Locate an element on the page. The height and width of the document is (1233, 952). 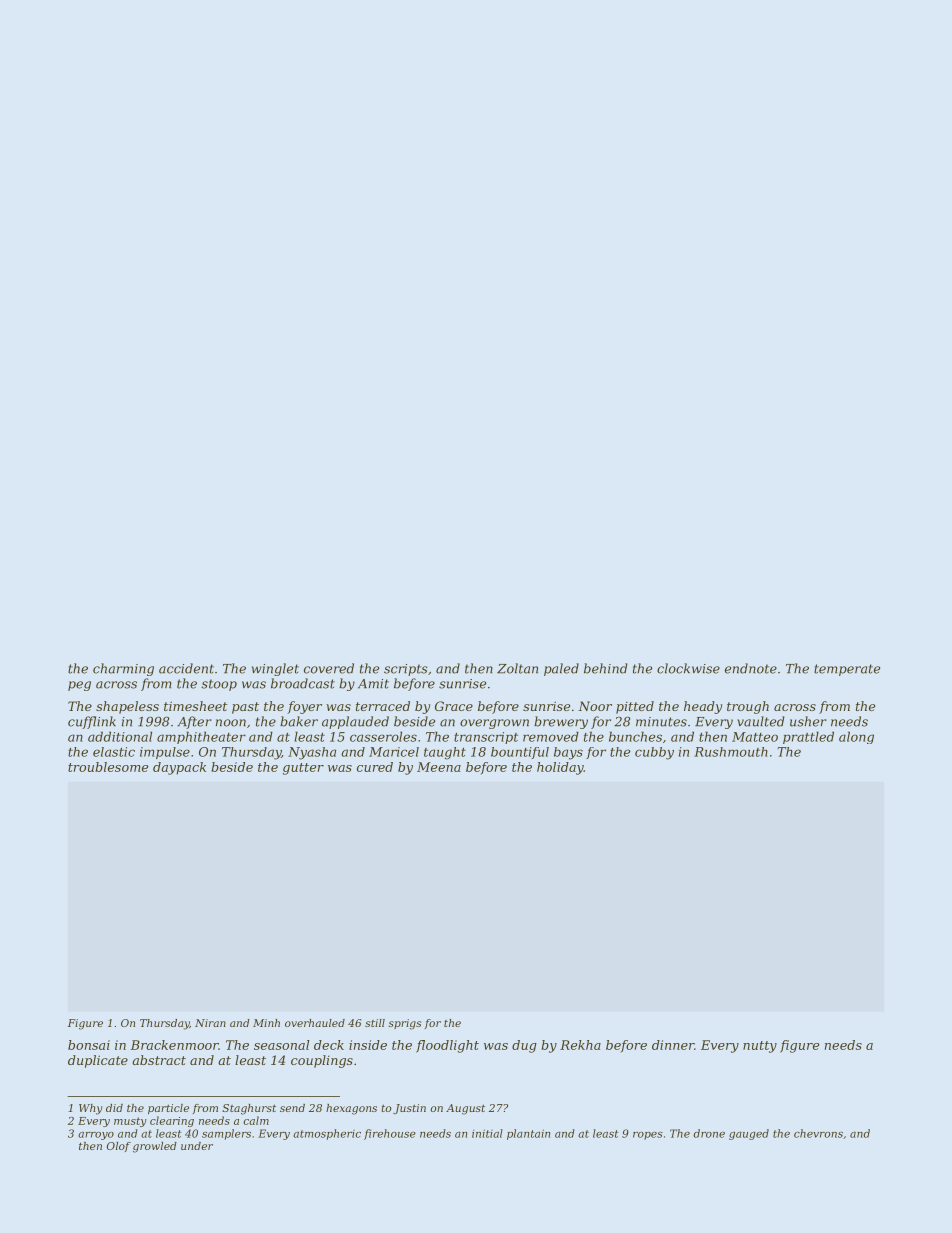
covered is located at coordinates (329, 668).
